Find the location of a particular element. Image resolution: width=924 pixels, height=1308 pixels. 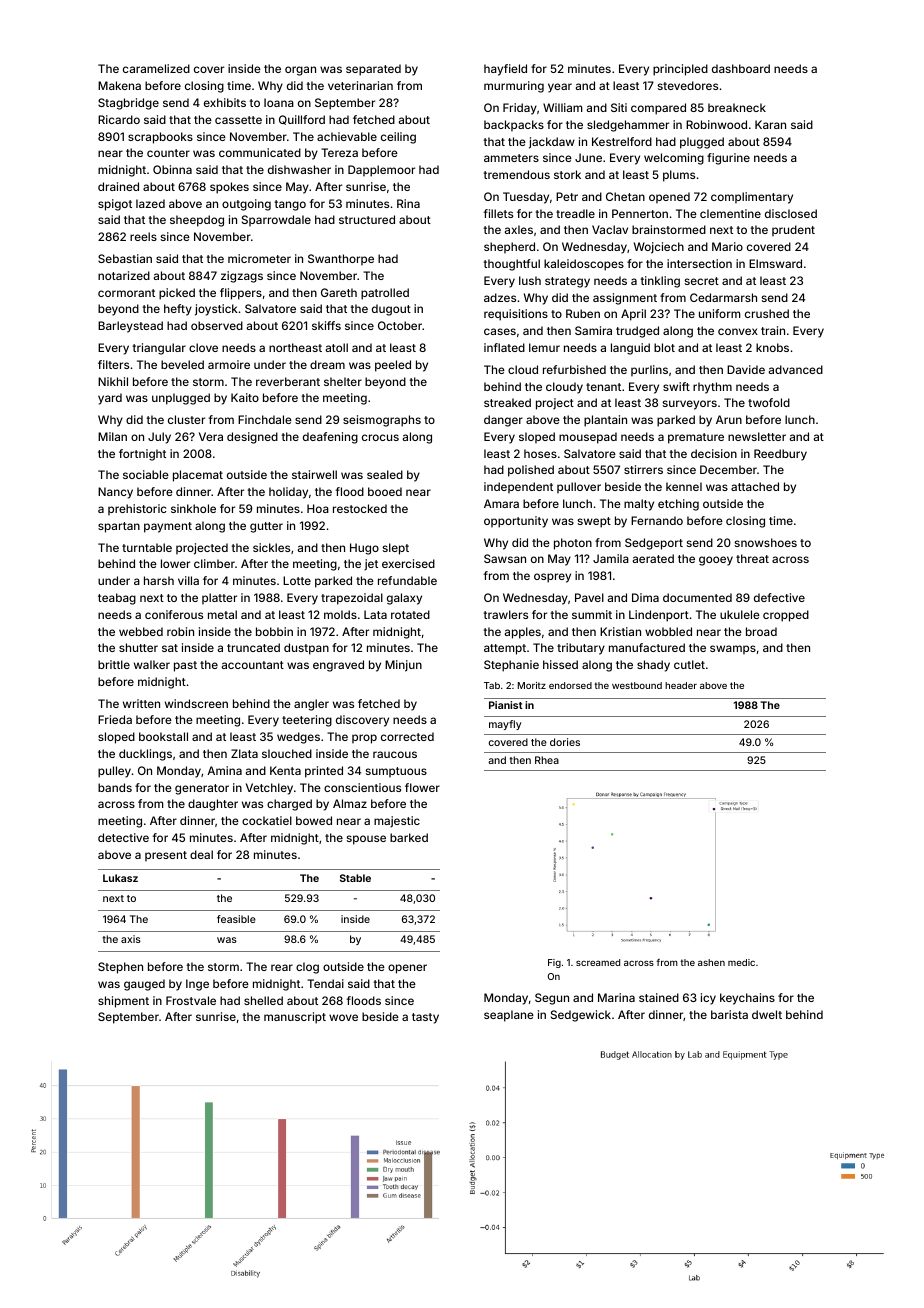

premature is located at coordinates (696, 438).
